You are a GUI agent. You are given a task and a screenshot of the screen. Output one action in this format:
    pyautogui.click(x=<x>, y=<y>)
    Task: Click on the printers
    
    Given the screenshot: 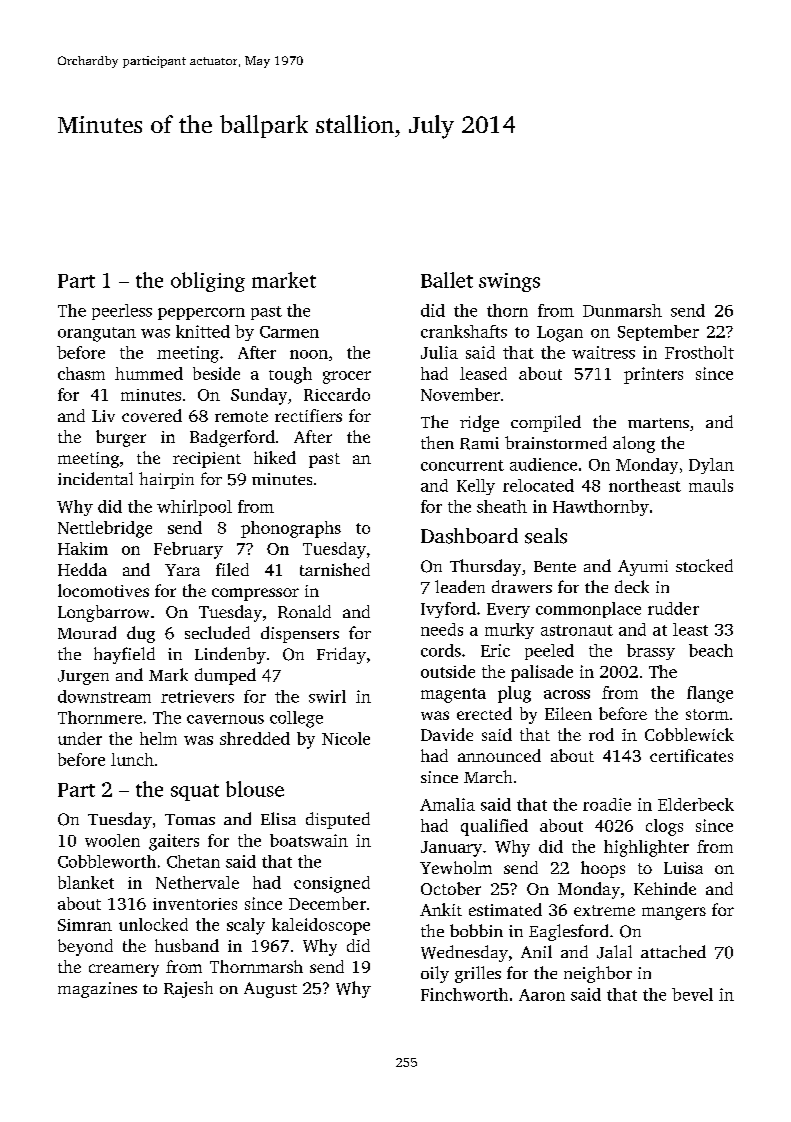 What is the action you would take?
    pyautogui.click(x=653, y=375)
